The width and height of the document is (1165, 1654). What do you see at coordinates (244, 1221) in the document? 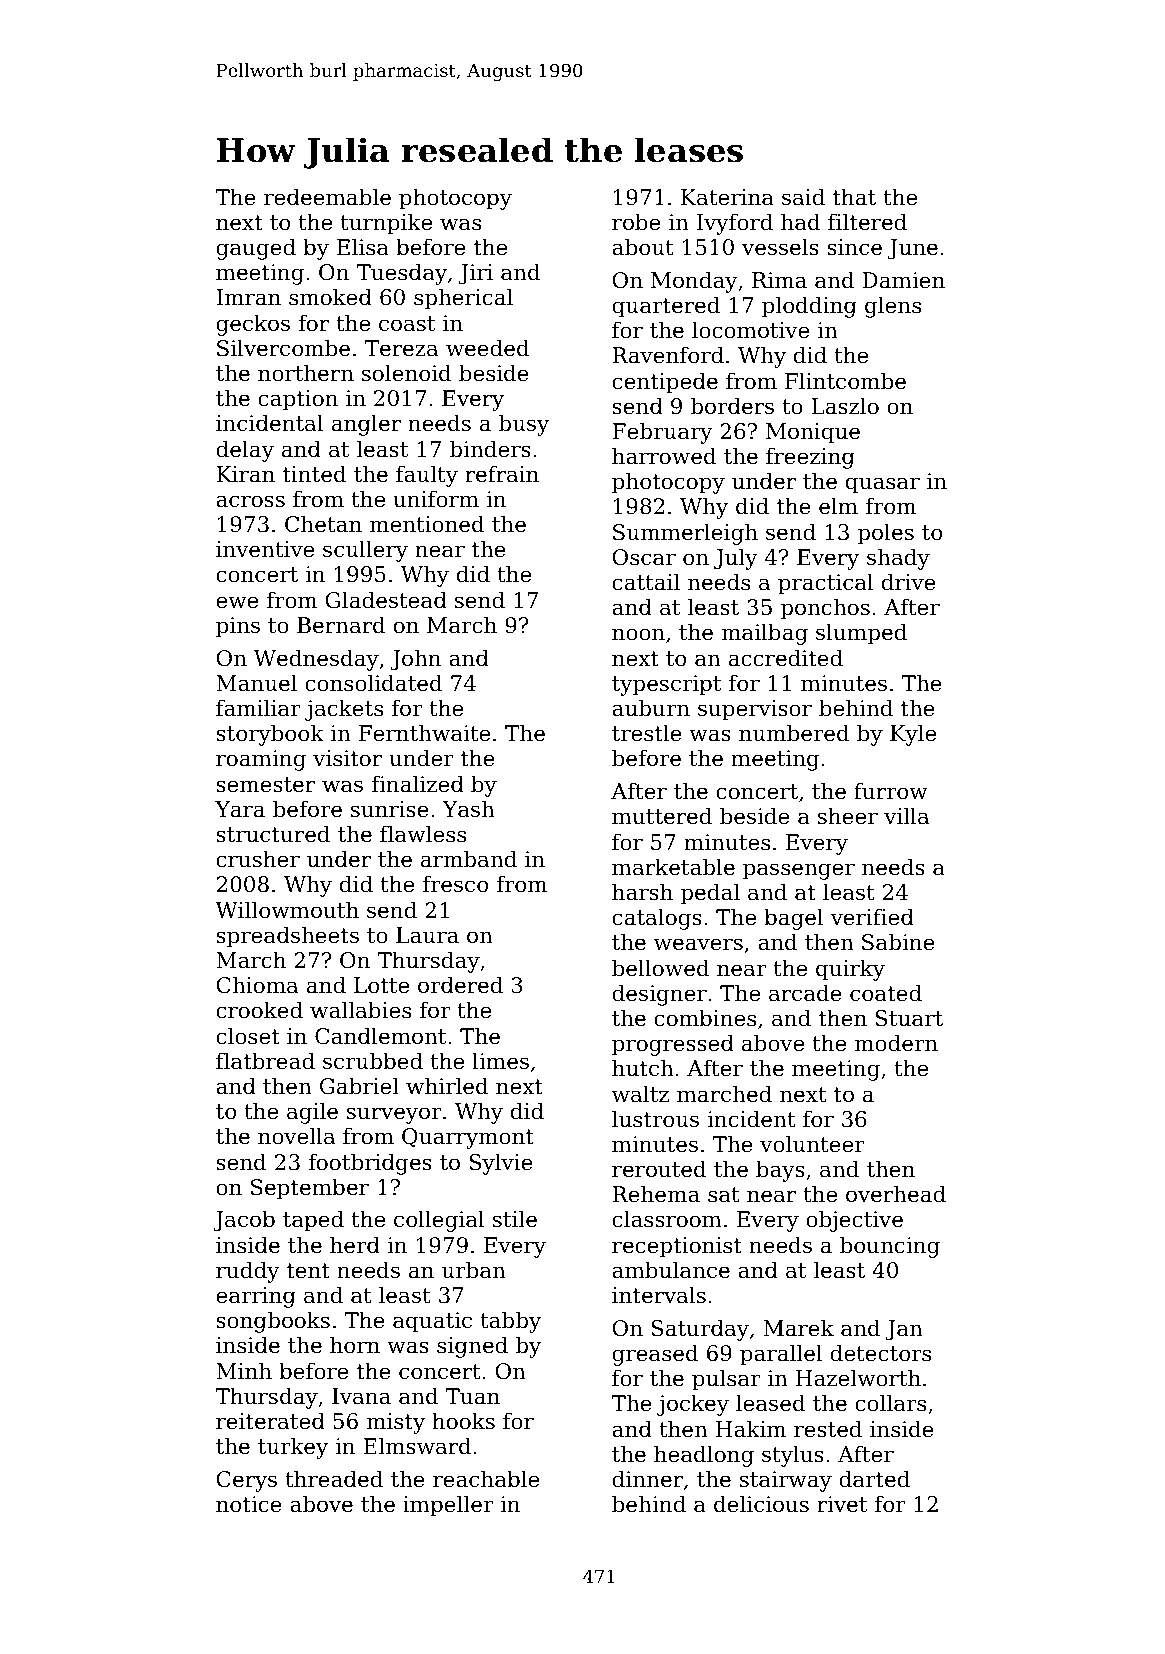
I see `Jacob` at bounding box center [244, 1221].
